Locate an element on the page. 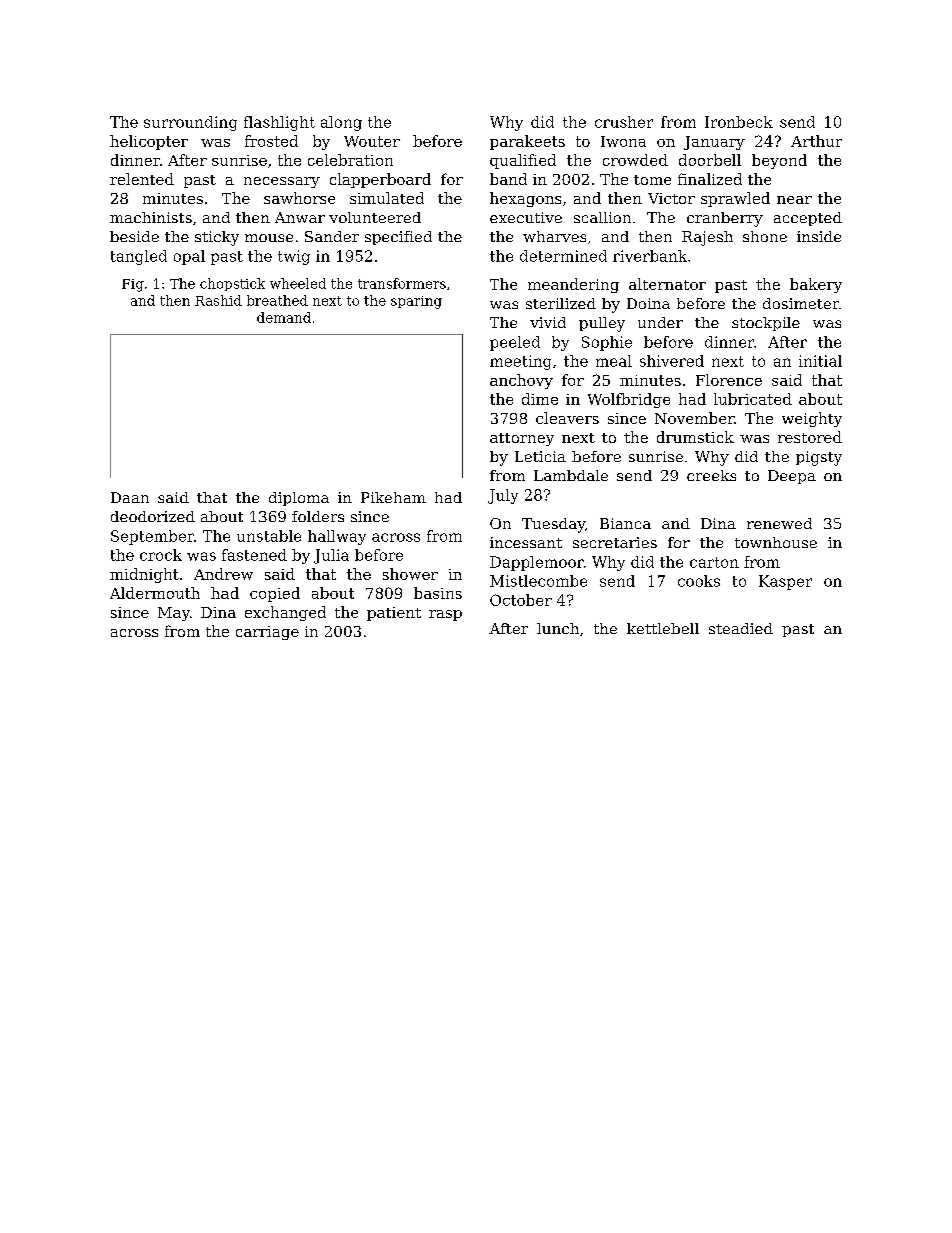  steadied is located at coordinates (741, 628).
